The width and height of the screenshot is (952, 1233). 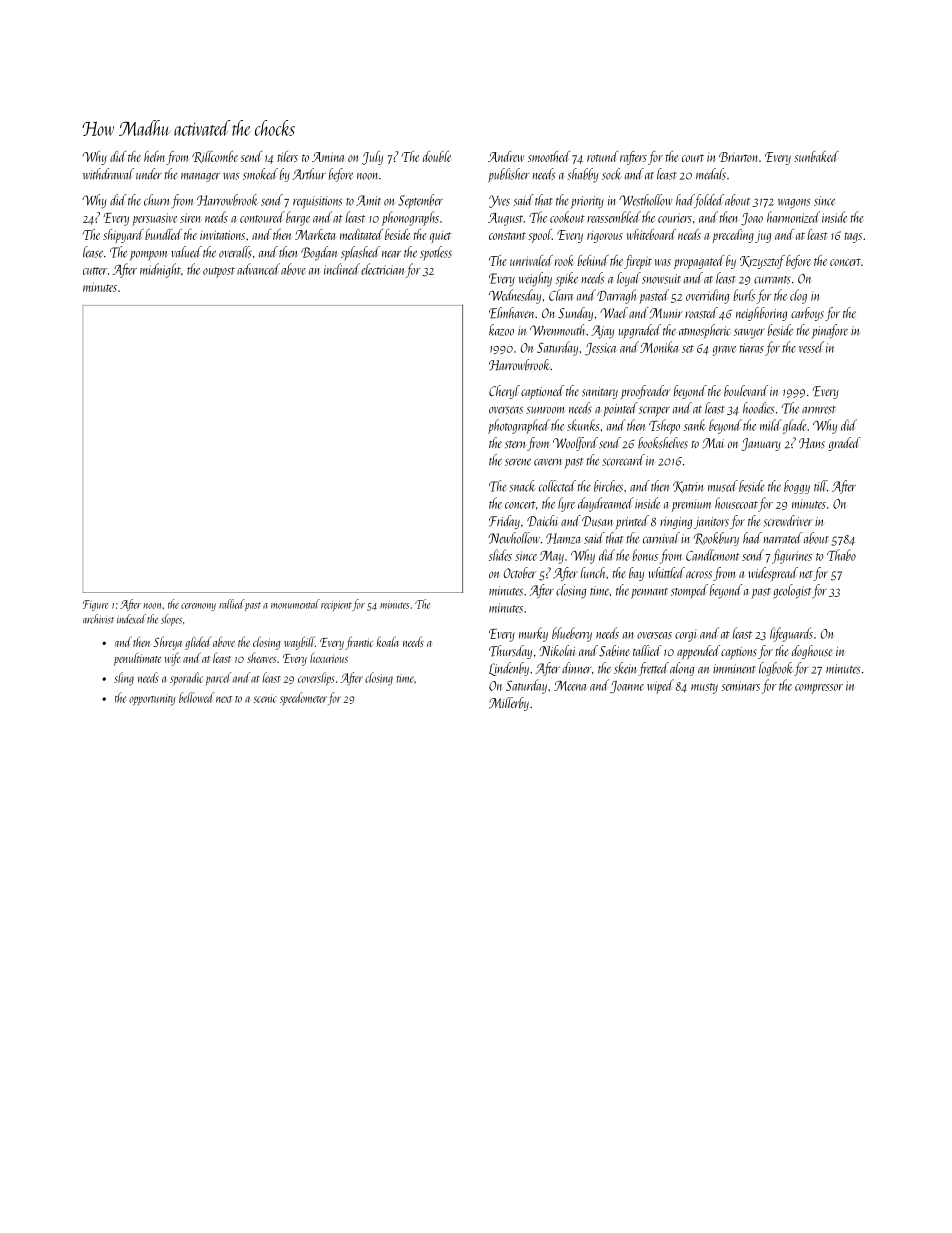 What do you see at coordinates (614, 217) in the screenshot?
I see `reassembled` at bounding box center [614, 217].
